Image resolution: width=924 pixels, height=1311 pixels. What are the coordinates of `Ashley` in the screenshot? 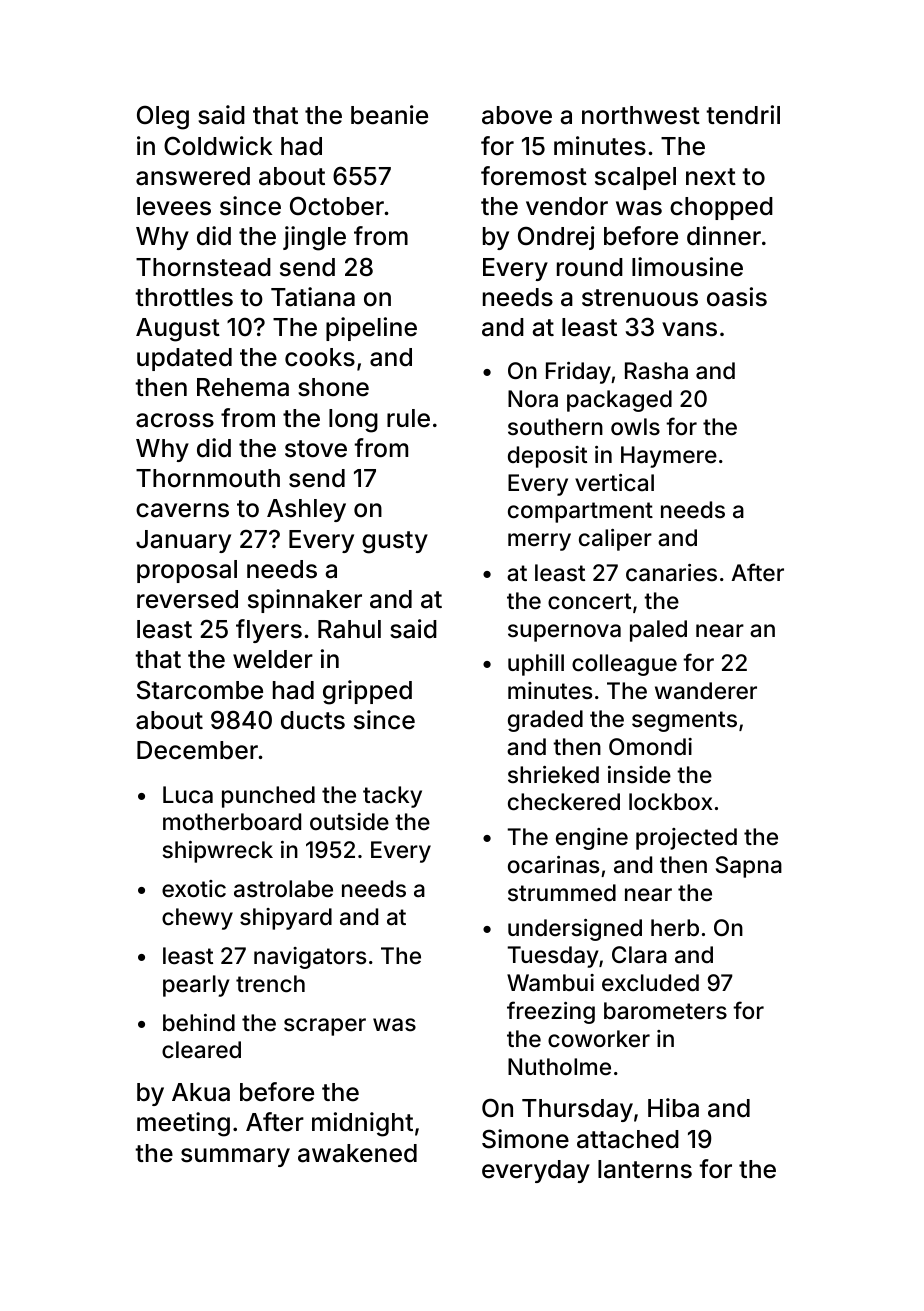 It's located at (306, 510).
